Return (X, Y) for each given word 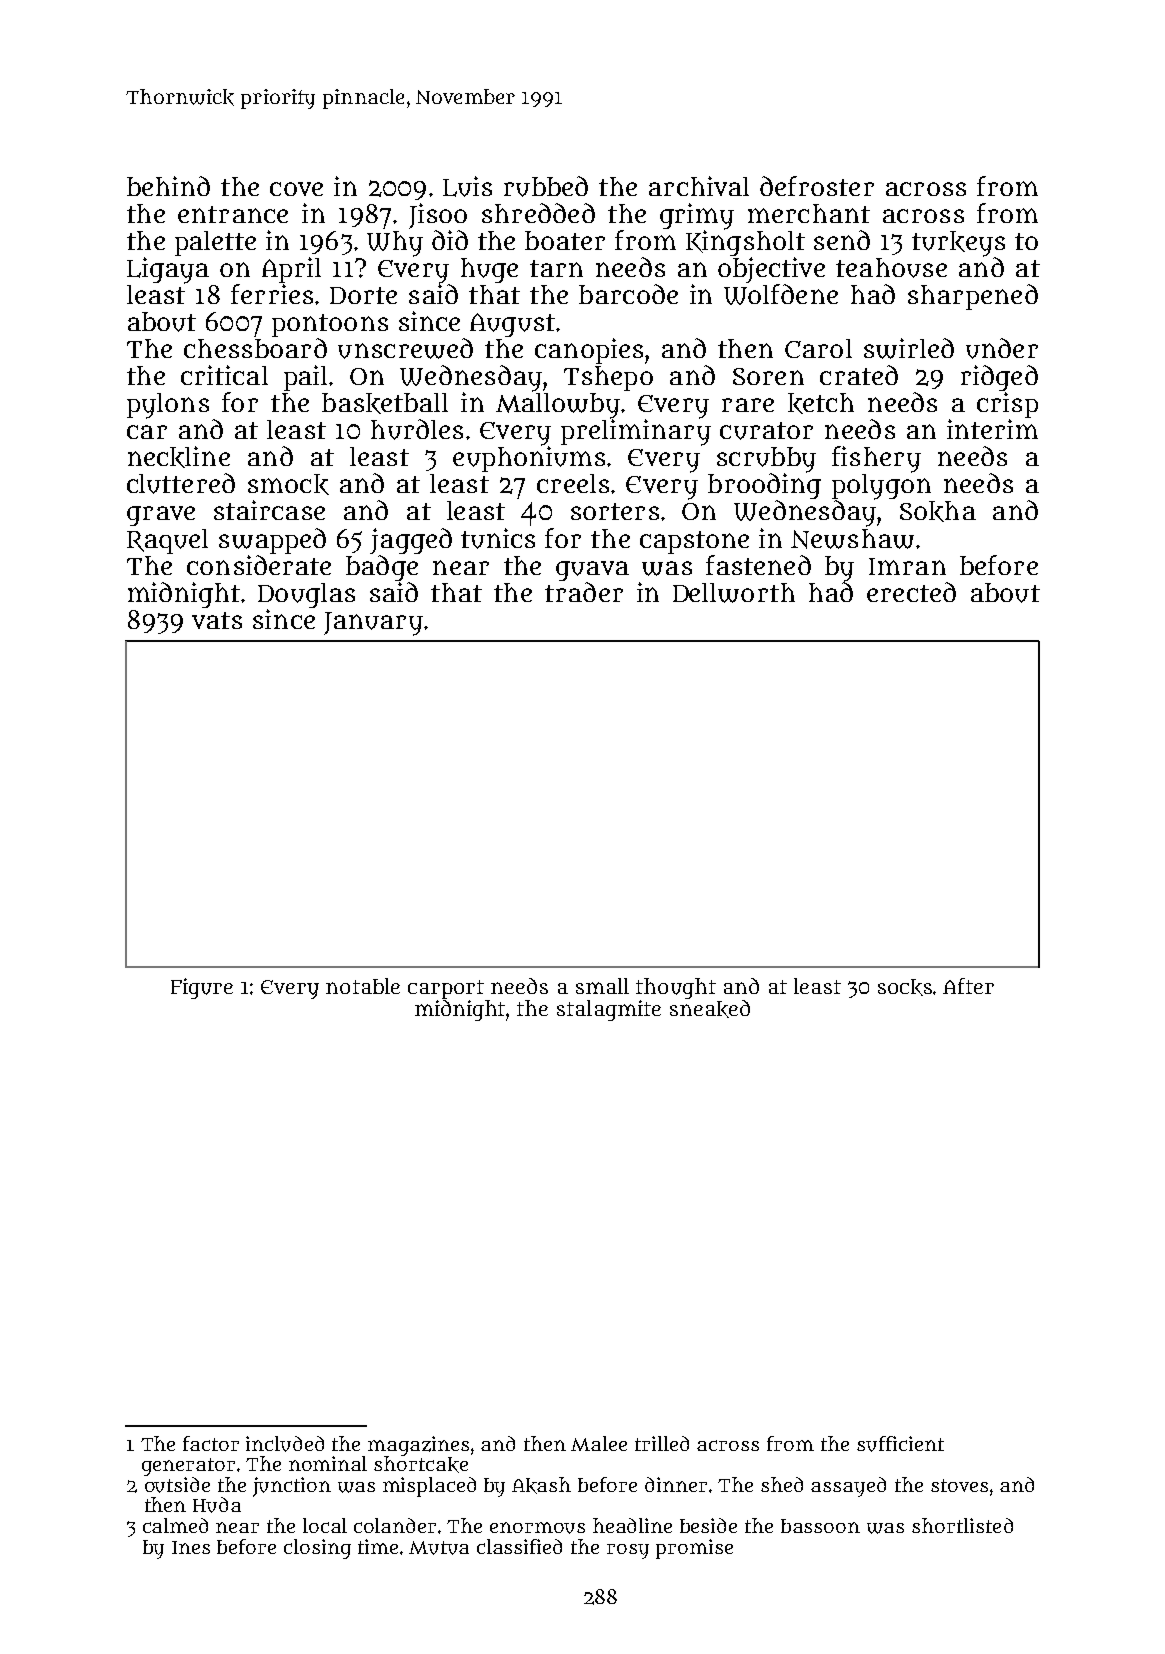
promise (694, 1549)
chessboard (255, 348)
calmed (175, 1525)
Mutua (439, 1548)
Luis (467, 186)
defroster (817, 186)
